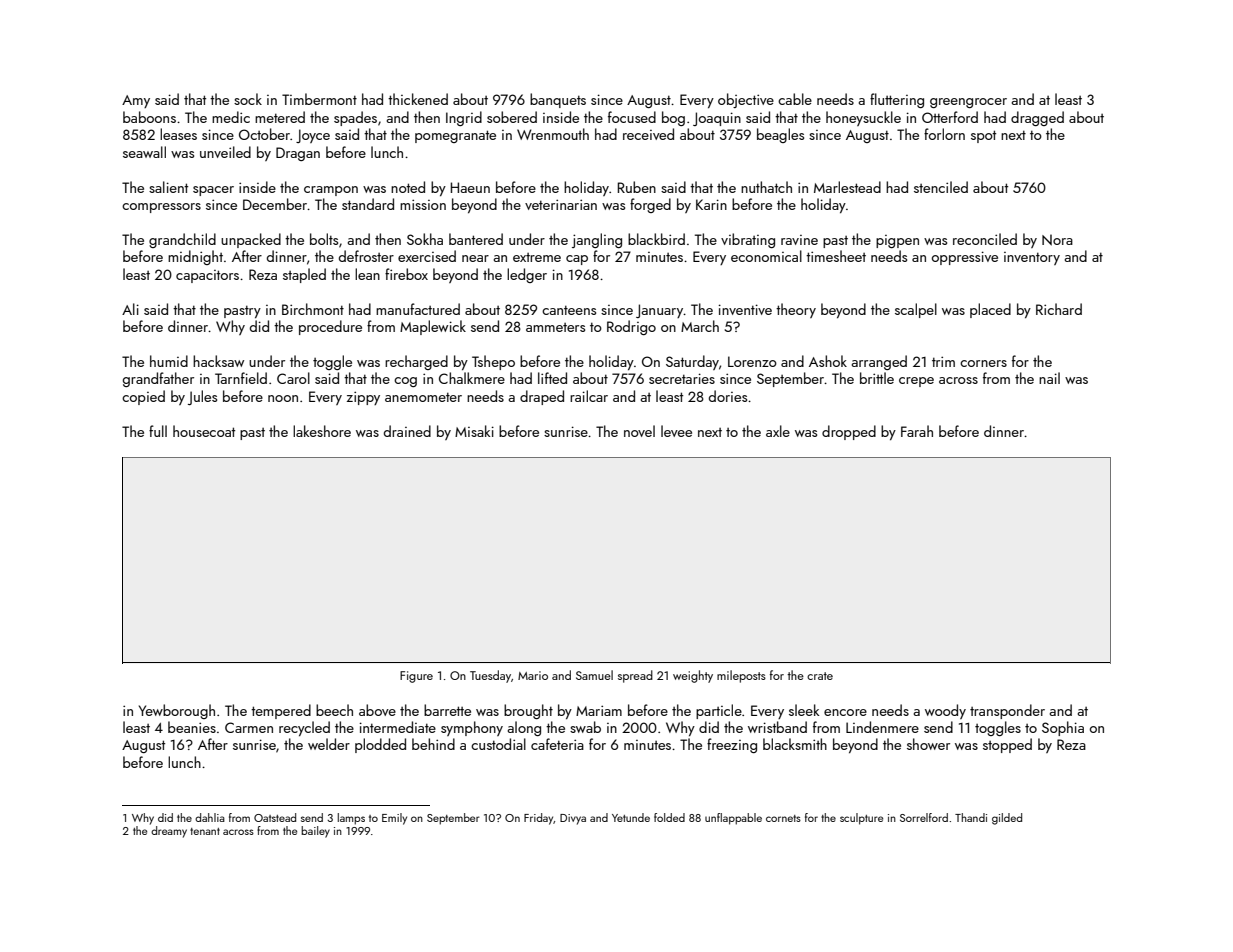 Image resolution: width=1233 pixels, height=952 pixels. Describe the element at coordinates (329, 744) in the screenshot. I see `welder` at that location.
